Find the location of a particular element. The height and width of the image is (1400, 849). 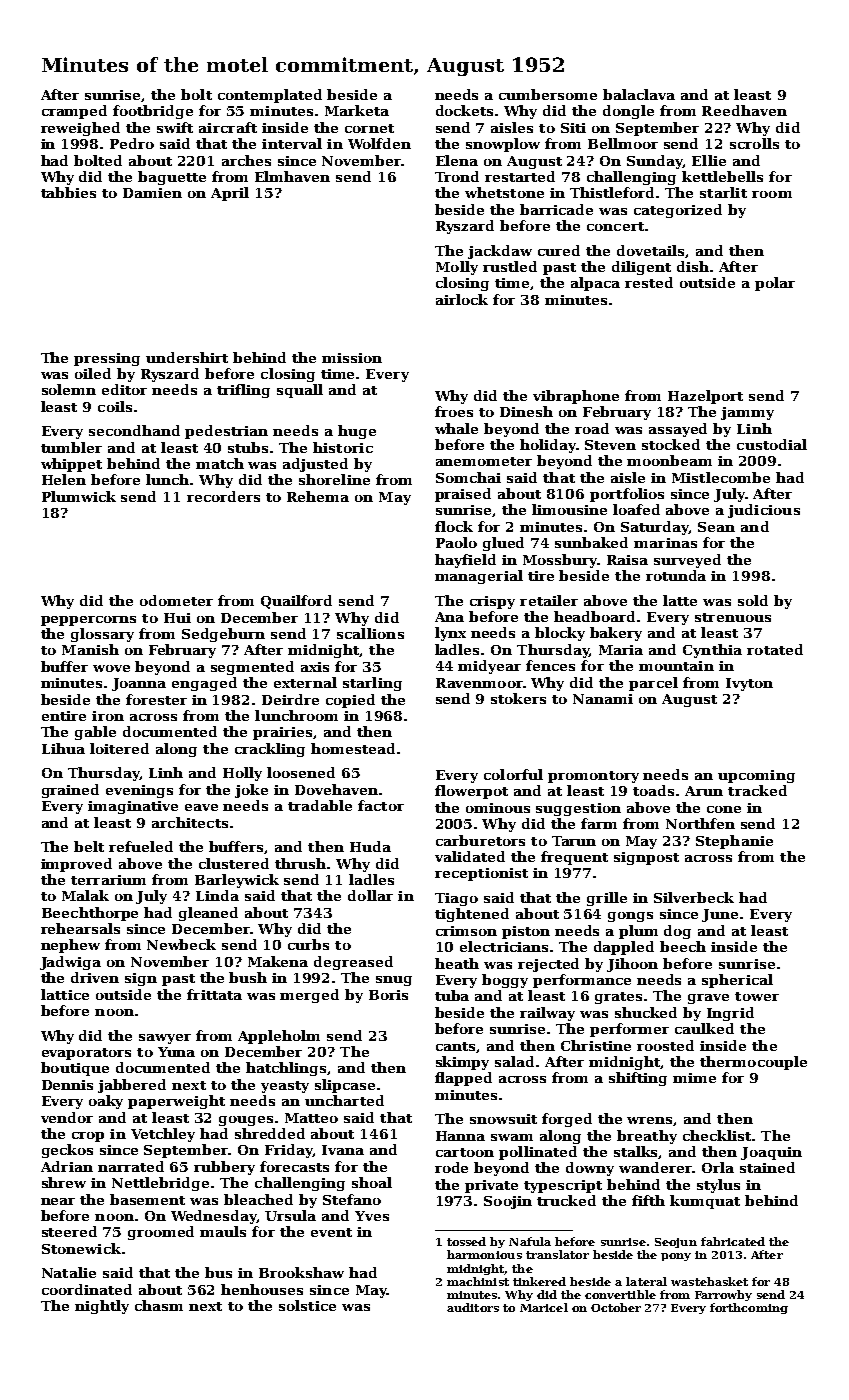

cramped is located at coordinates (74, 112).
